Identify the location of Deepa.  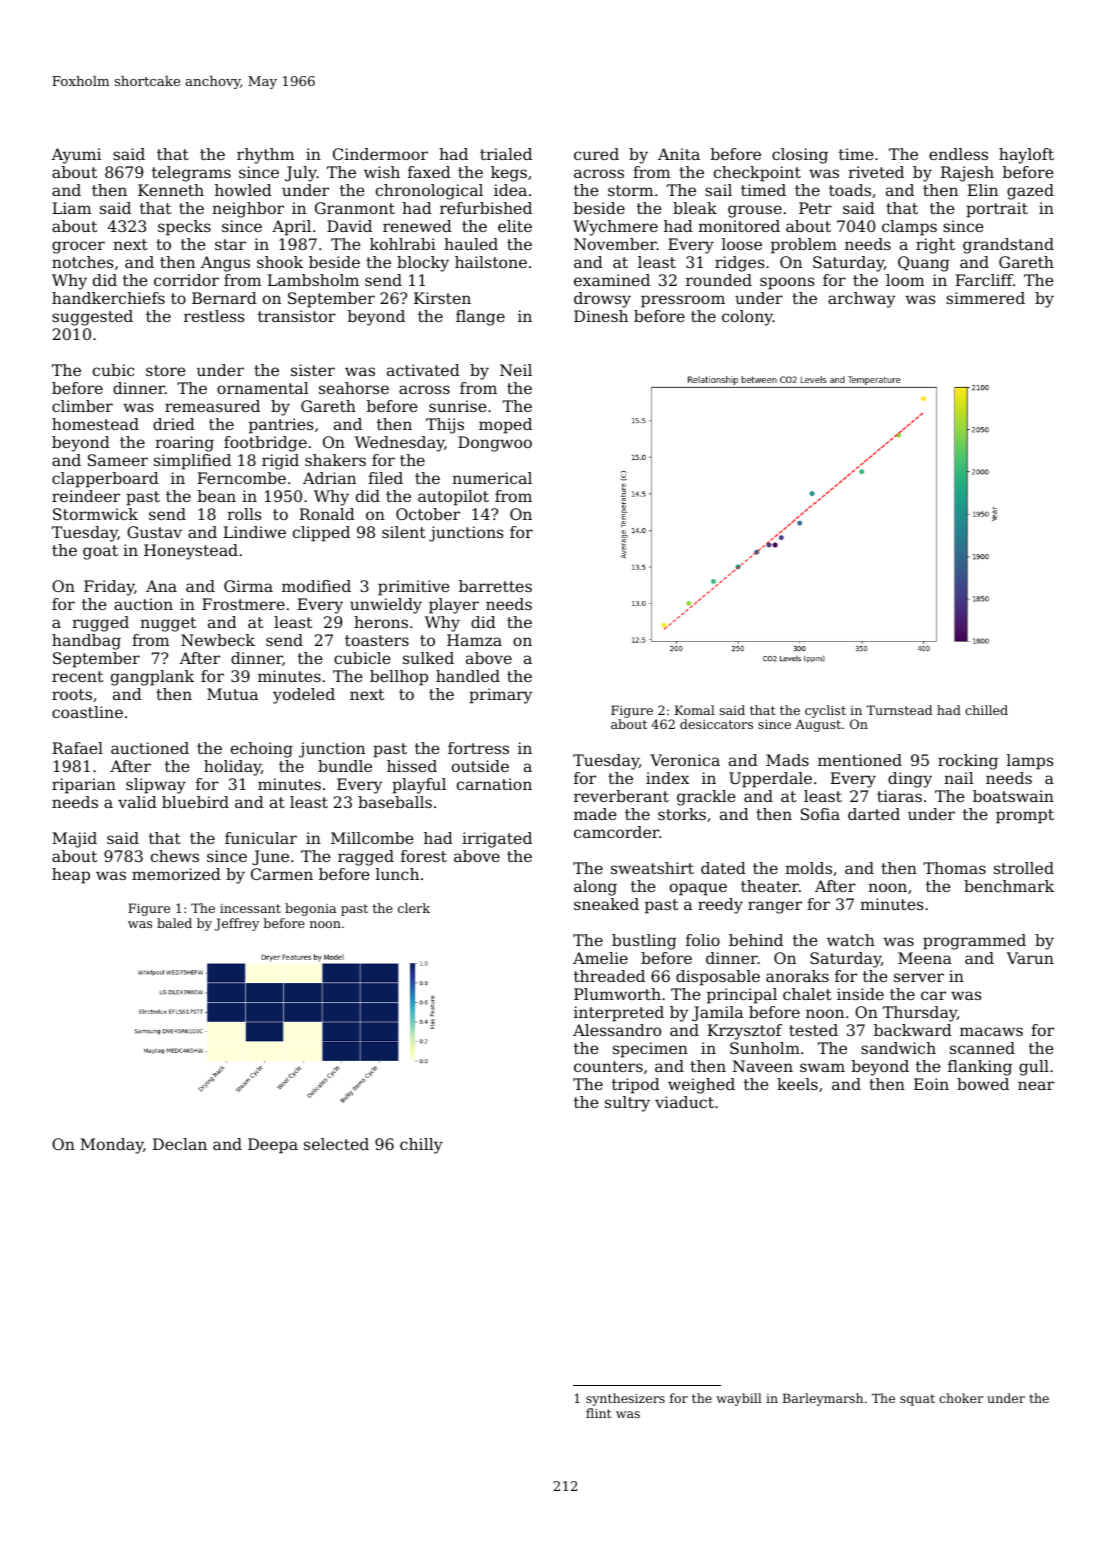
(273, 1146).
